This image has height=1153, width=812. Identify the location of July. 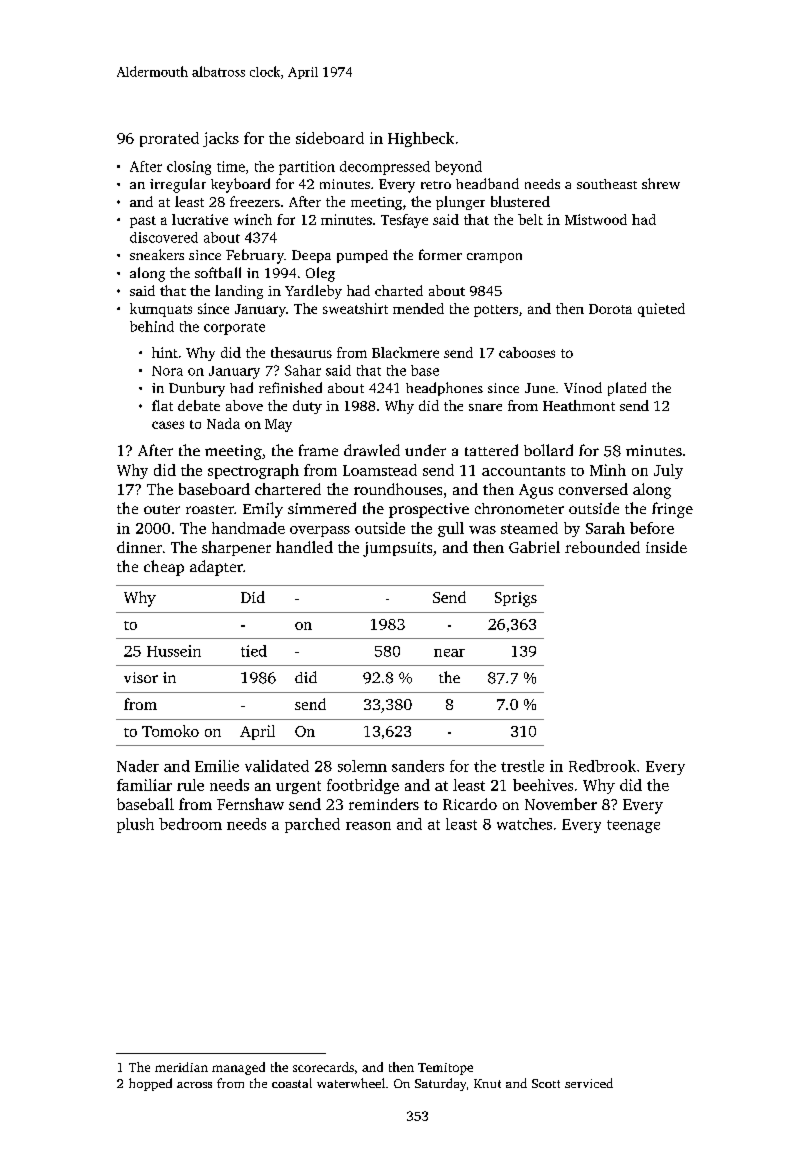
(668, 471).
